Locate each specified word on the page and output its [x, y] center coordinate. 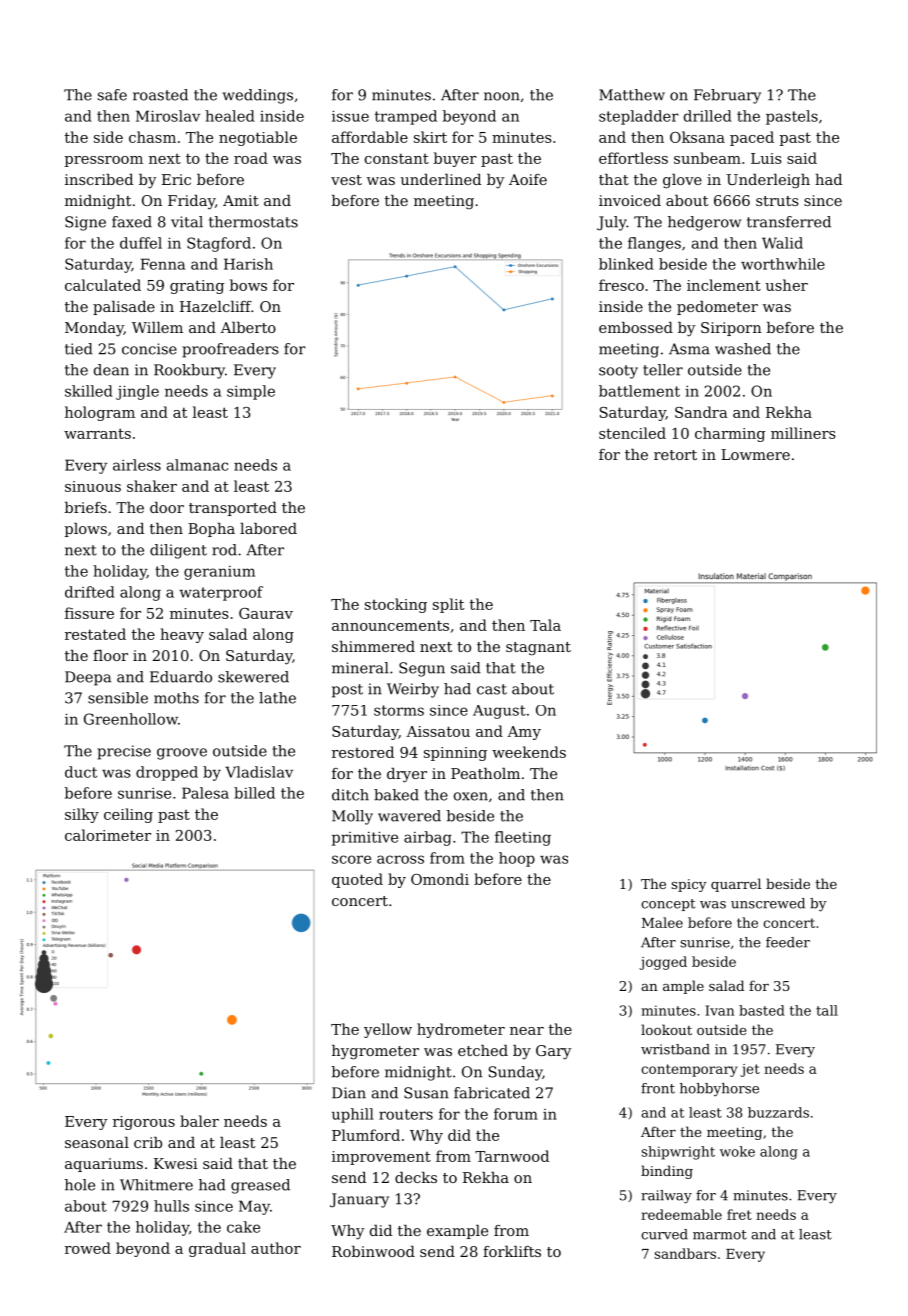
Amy [524, 733]
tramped [406, 117]
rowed [88, 1248]
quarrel [736, 885]
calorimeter [108, 835]
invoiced [630, 200]
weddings [258, 96]
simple [251, 392]
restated [95, 634]
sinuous [93, 486]
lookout [666, 1029]
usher [786, 285]
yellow [388, 1030]
